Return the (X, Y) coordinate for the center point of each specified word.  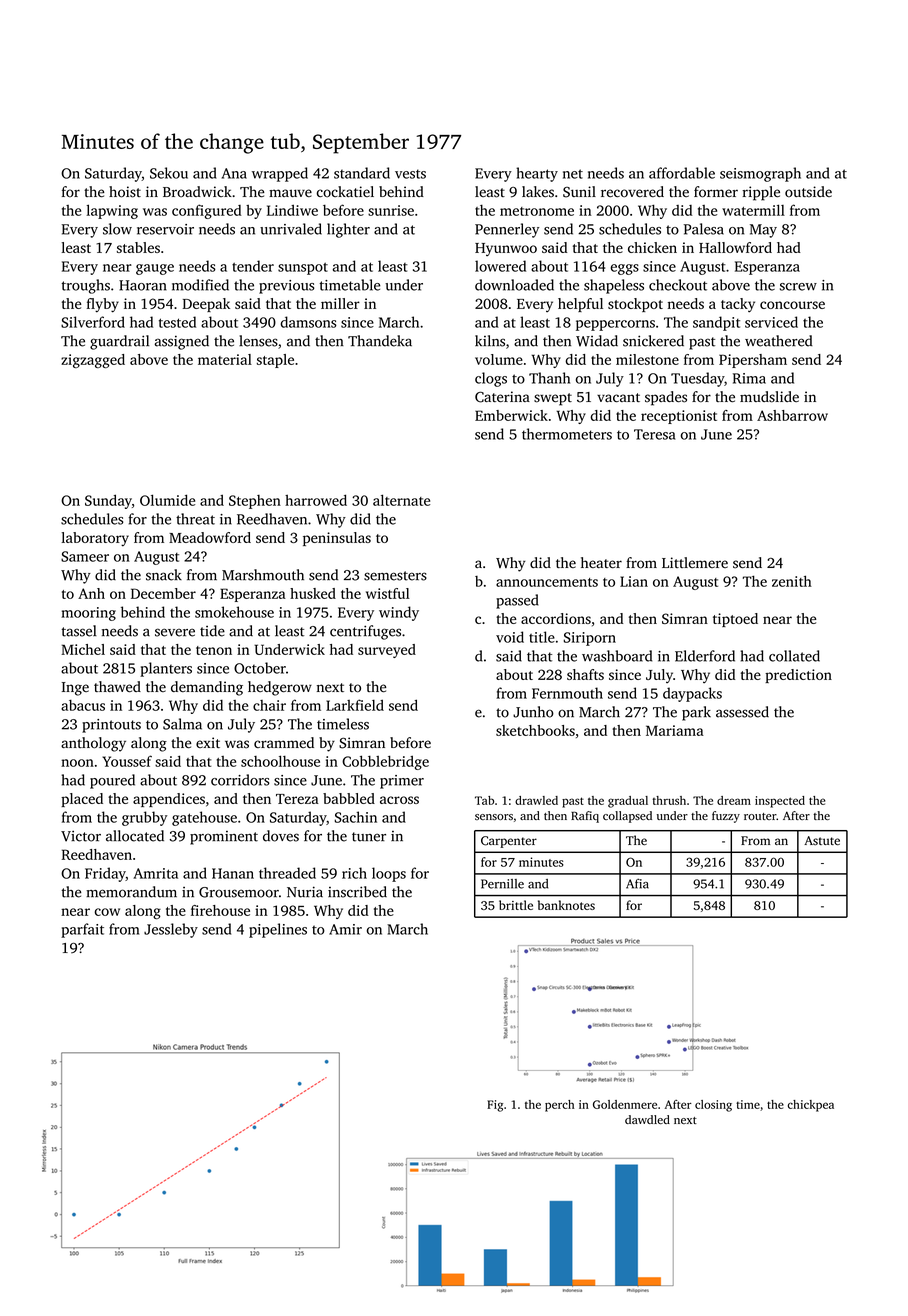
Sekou (169, 173)
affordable (682, 173)
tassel (79, 631)
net (573, 174)
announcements (547, 582)
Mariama (675, 730)
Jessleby (171, 930)
